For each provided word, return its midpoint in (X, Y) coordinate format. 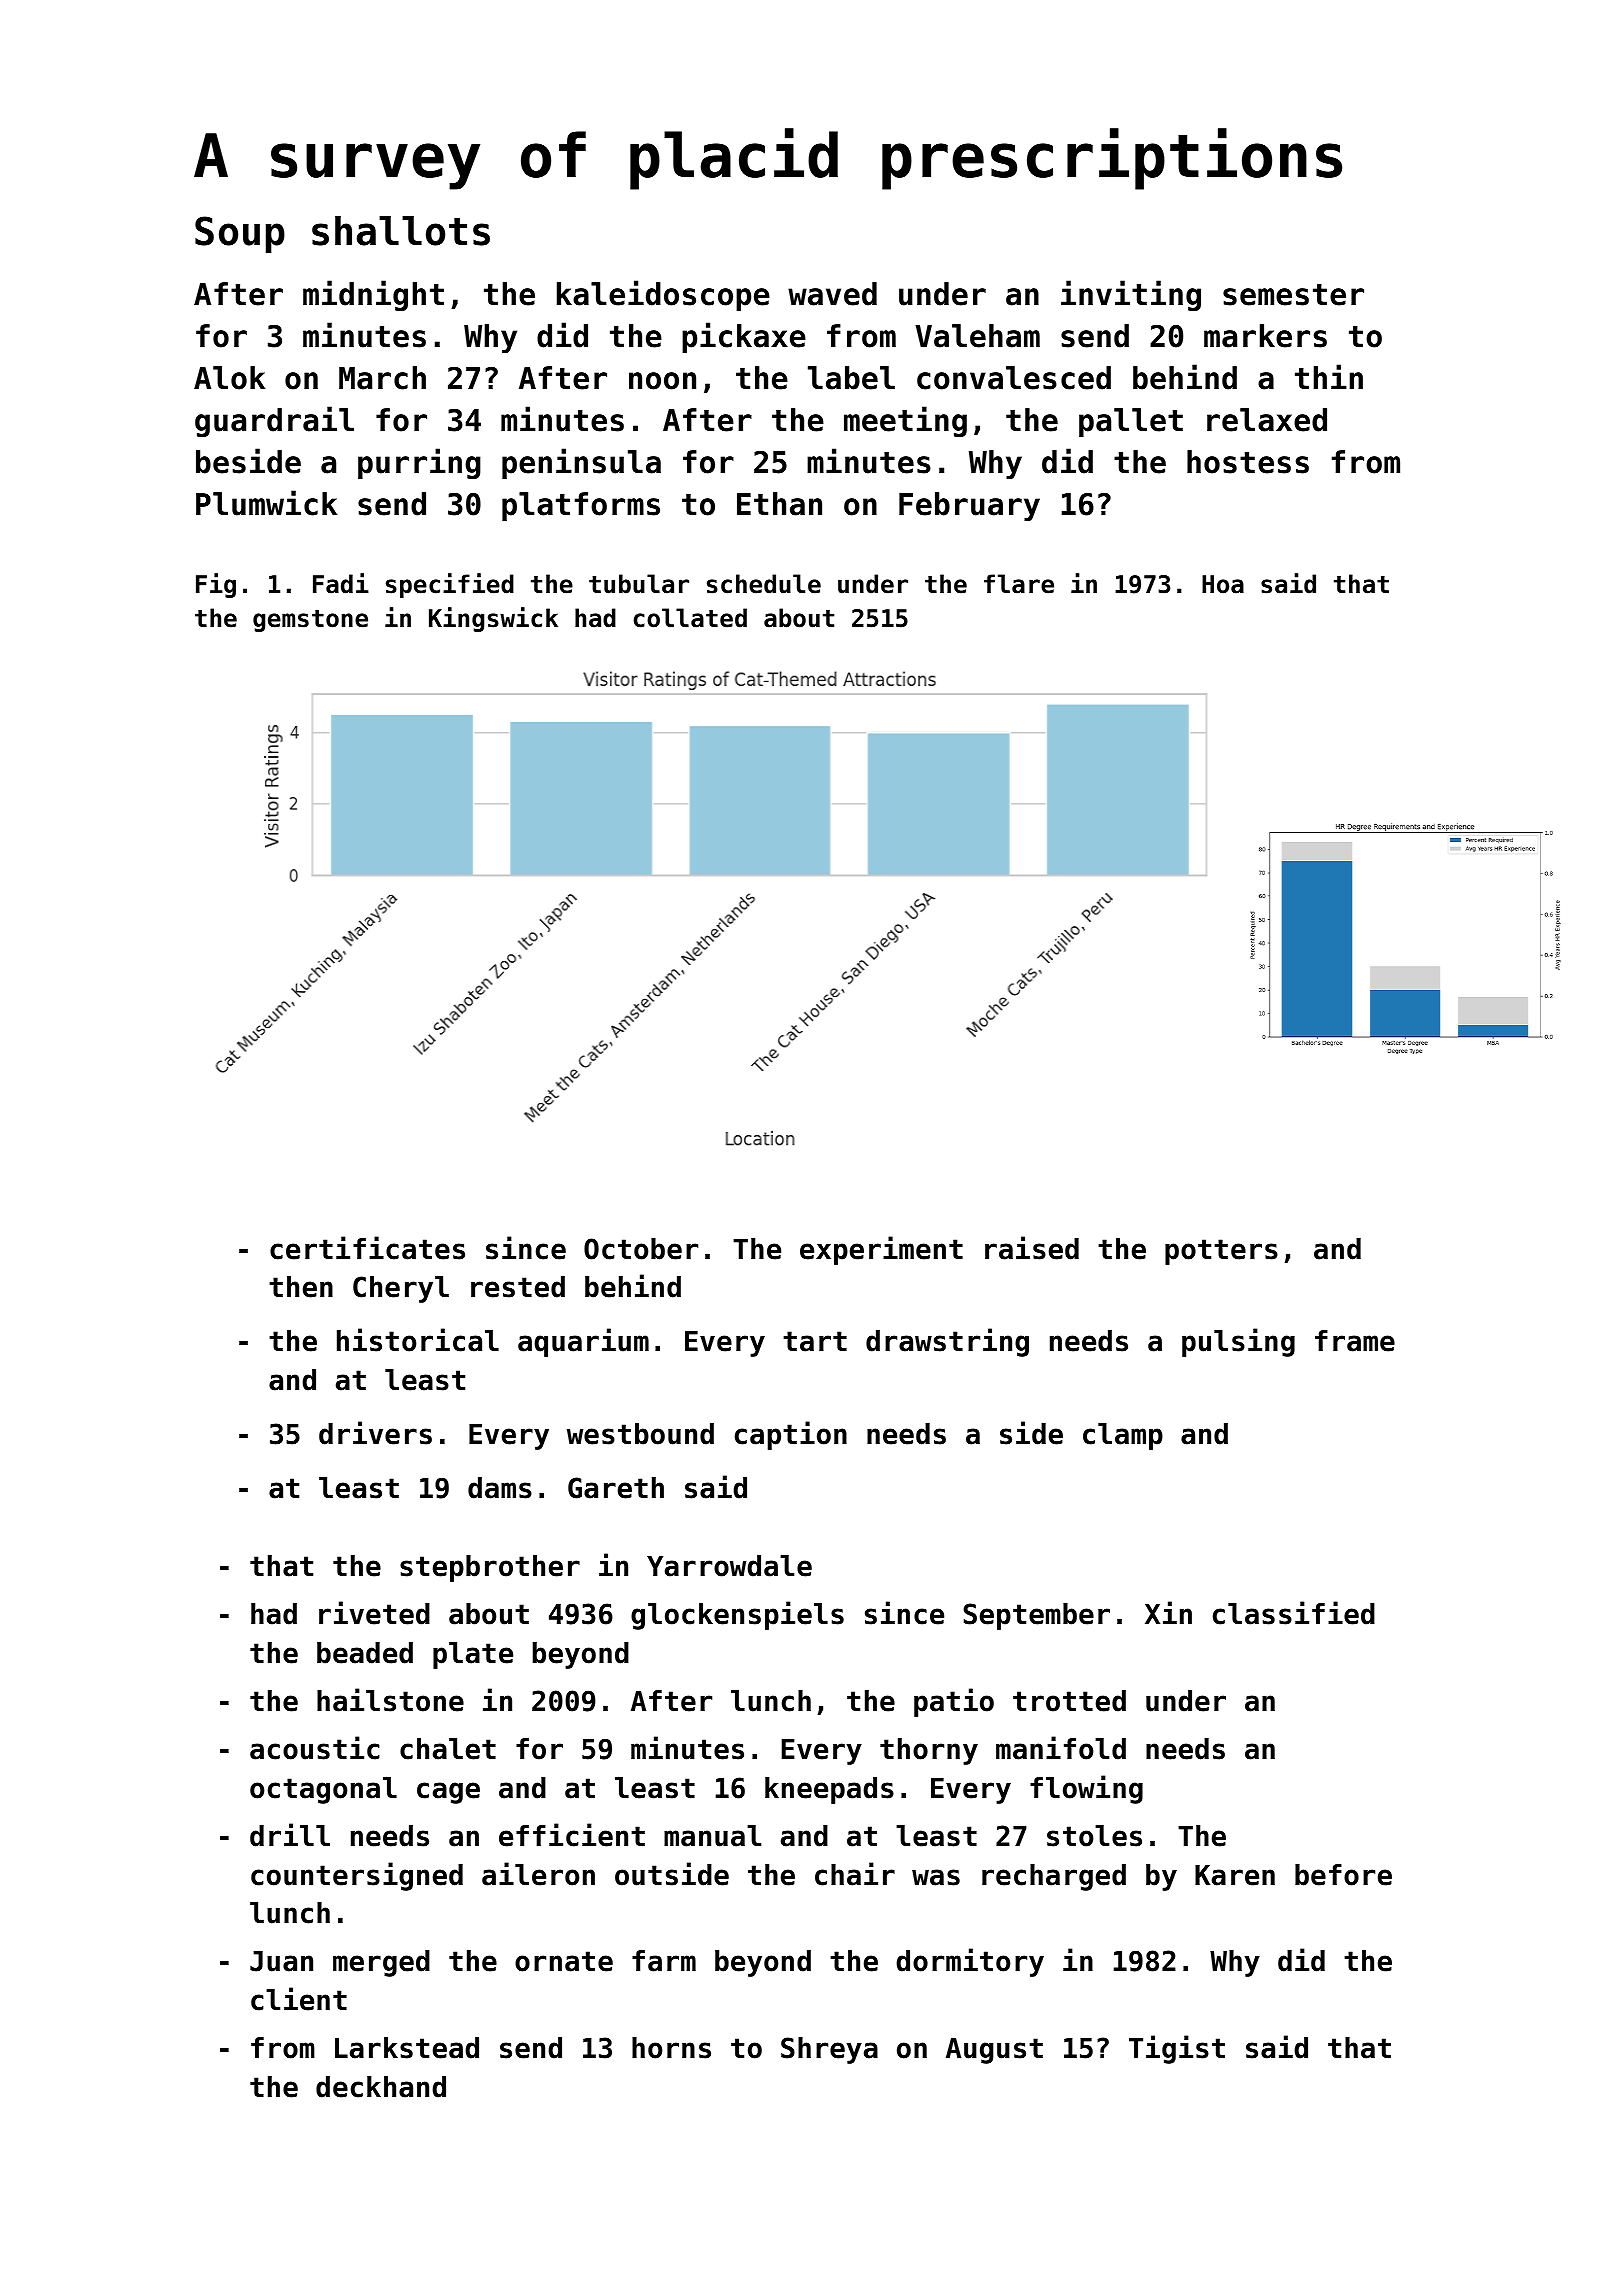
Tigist (1177, 2049)
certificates (367, 1248)
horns (671, 2048)
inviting (1131, 295)
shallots (401, 231)
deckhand (381, 2087)
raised (1032, 1248)
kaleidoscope (663, 295)
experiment (881, 1250)
